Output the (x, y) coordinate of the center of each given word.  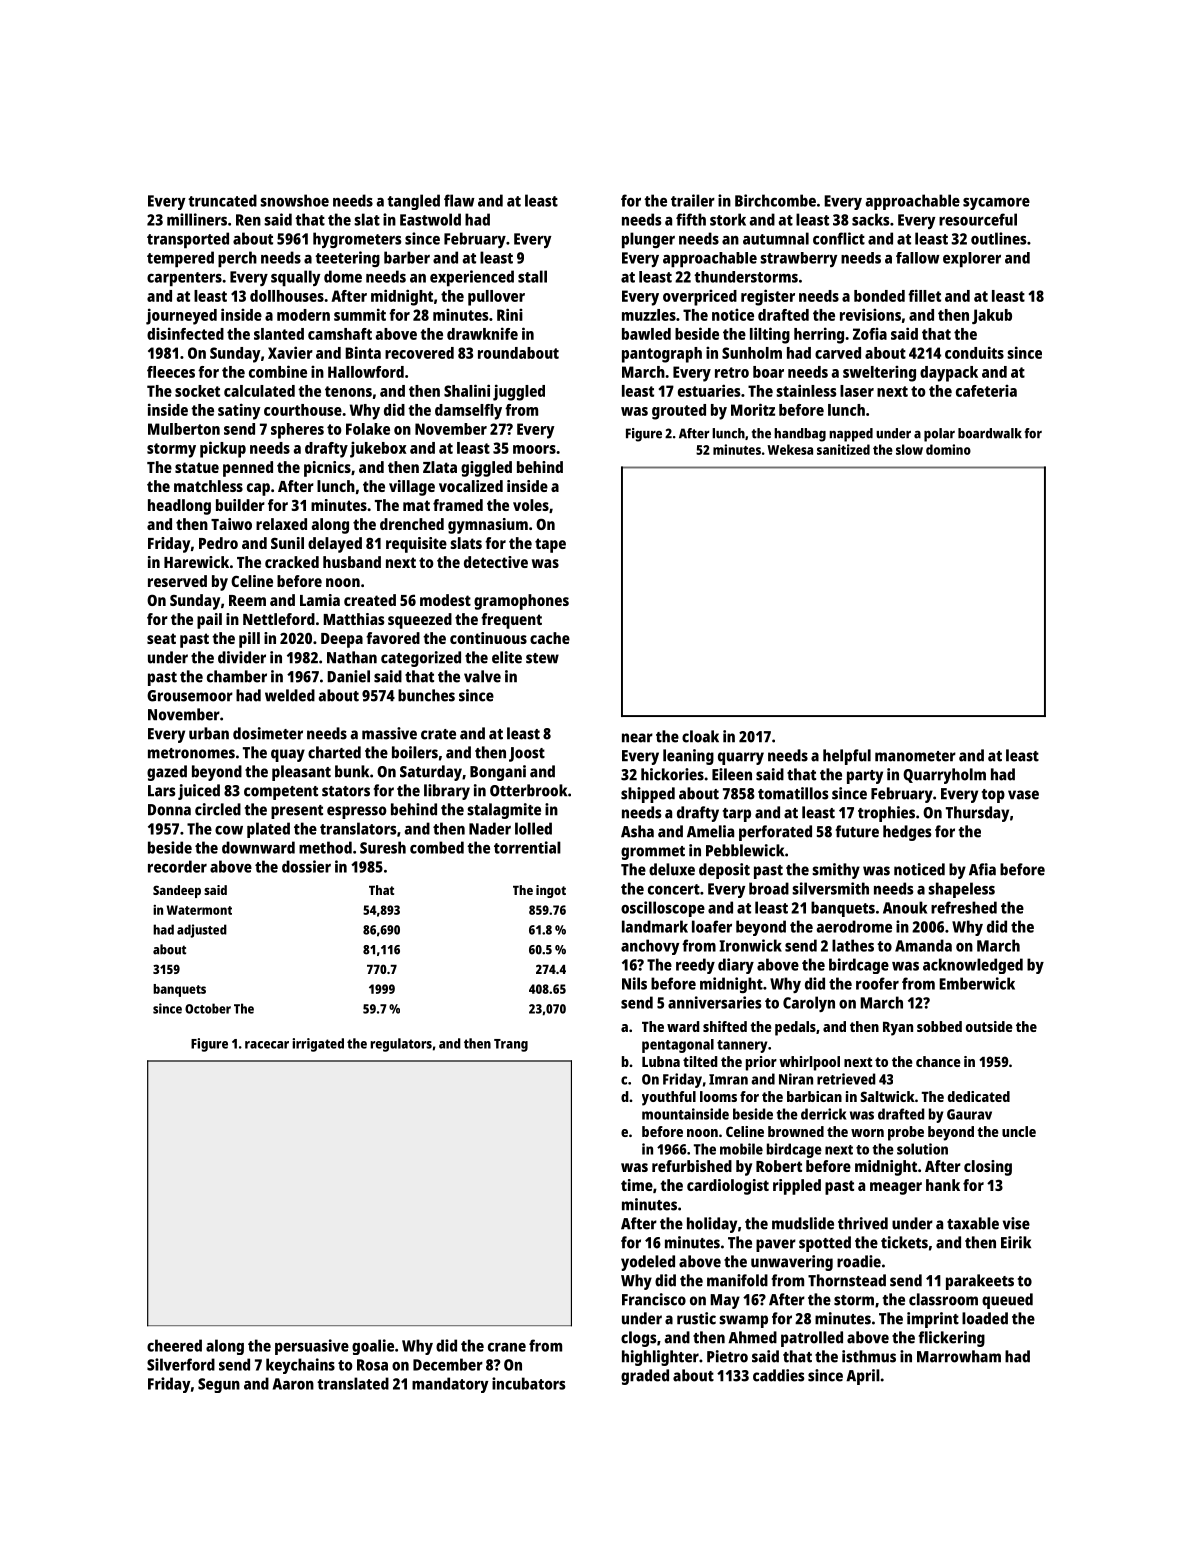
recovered (419, 353)
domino (948, 449)
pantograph (662, 355)
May (725, 1301)
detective (496, 562)
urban (209, 733)
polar (939, 435)
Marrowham (959, 1356)
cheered (174, 1345)
